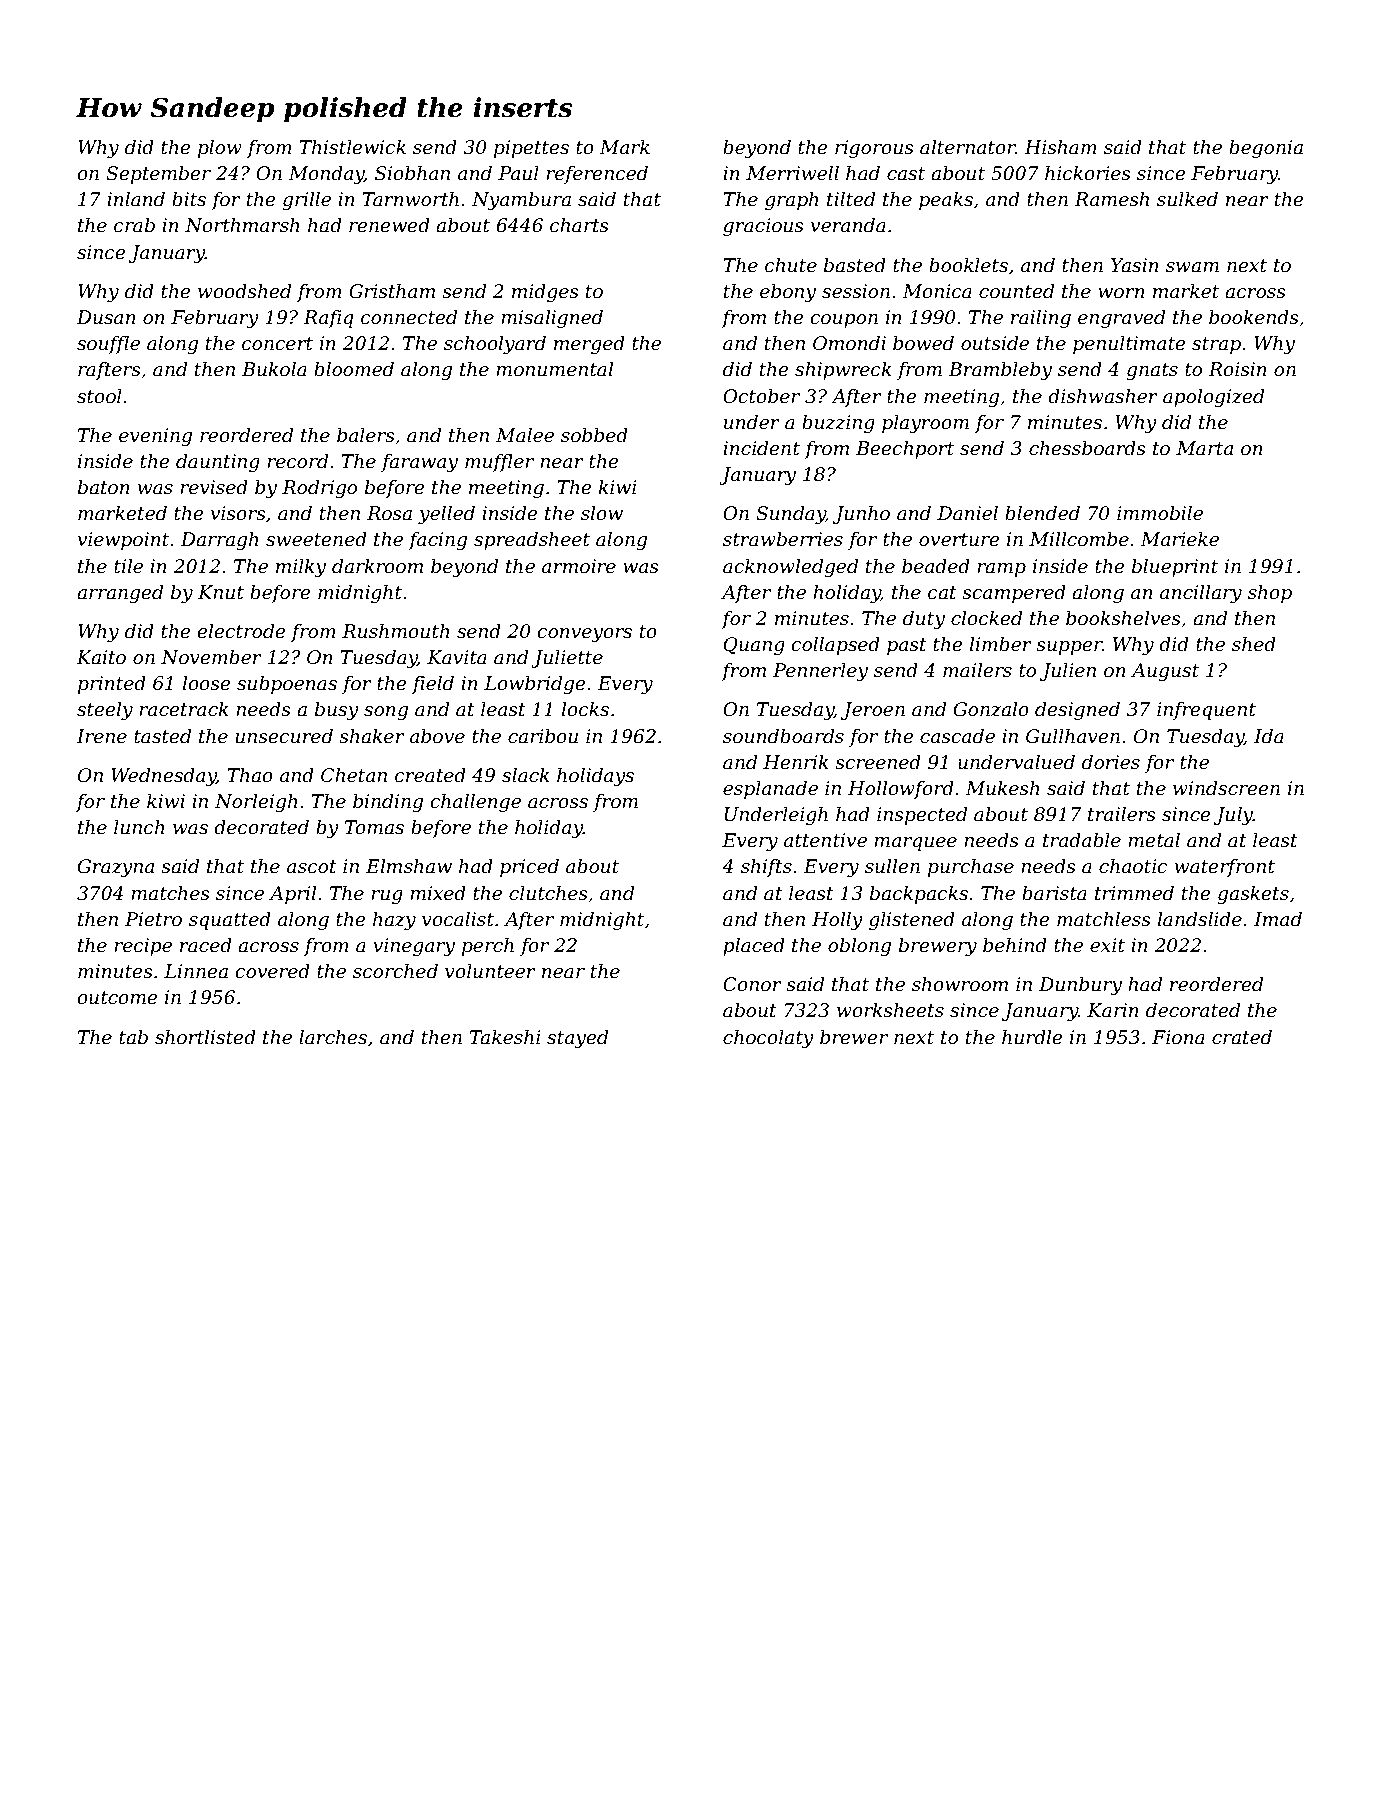  I want to click on rigorous, so click(874, 149).
